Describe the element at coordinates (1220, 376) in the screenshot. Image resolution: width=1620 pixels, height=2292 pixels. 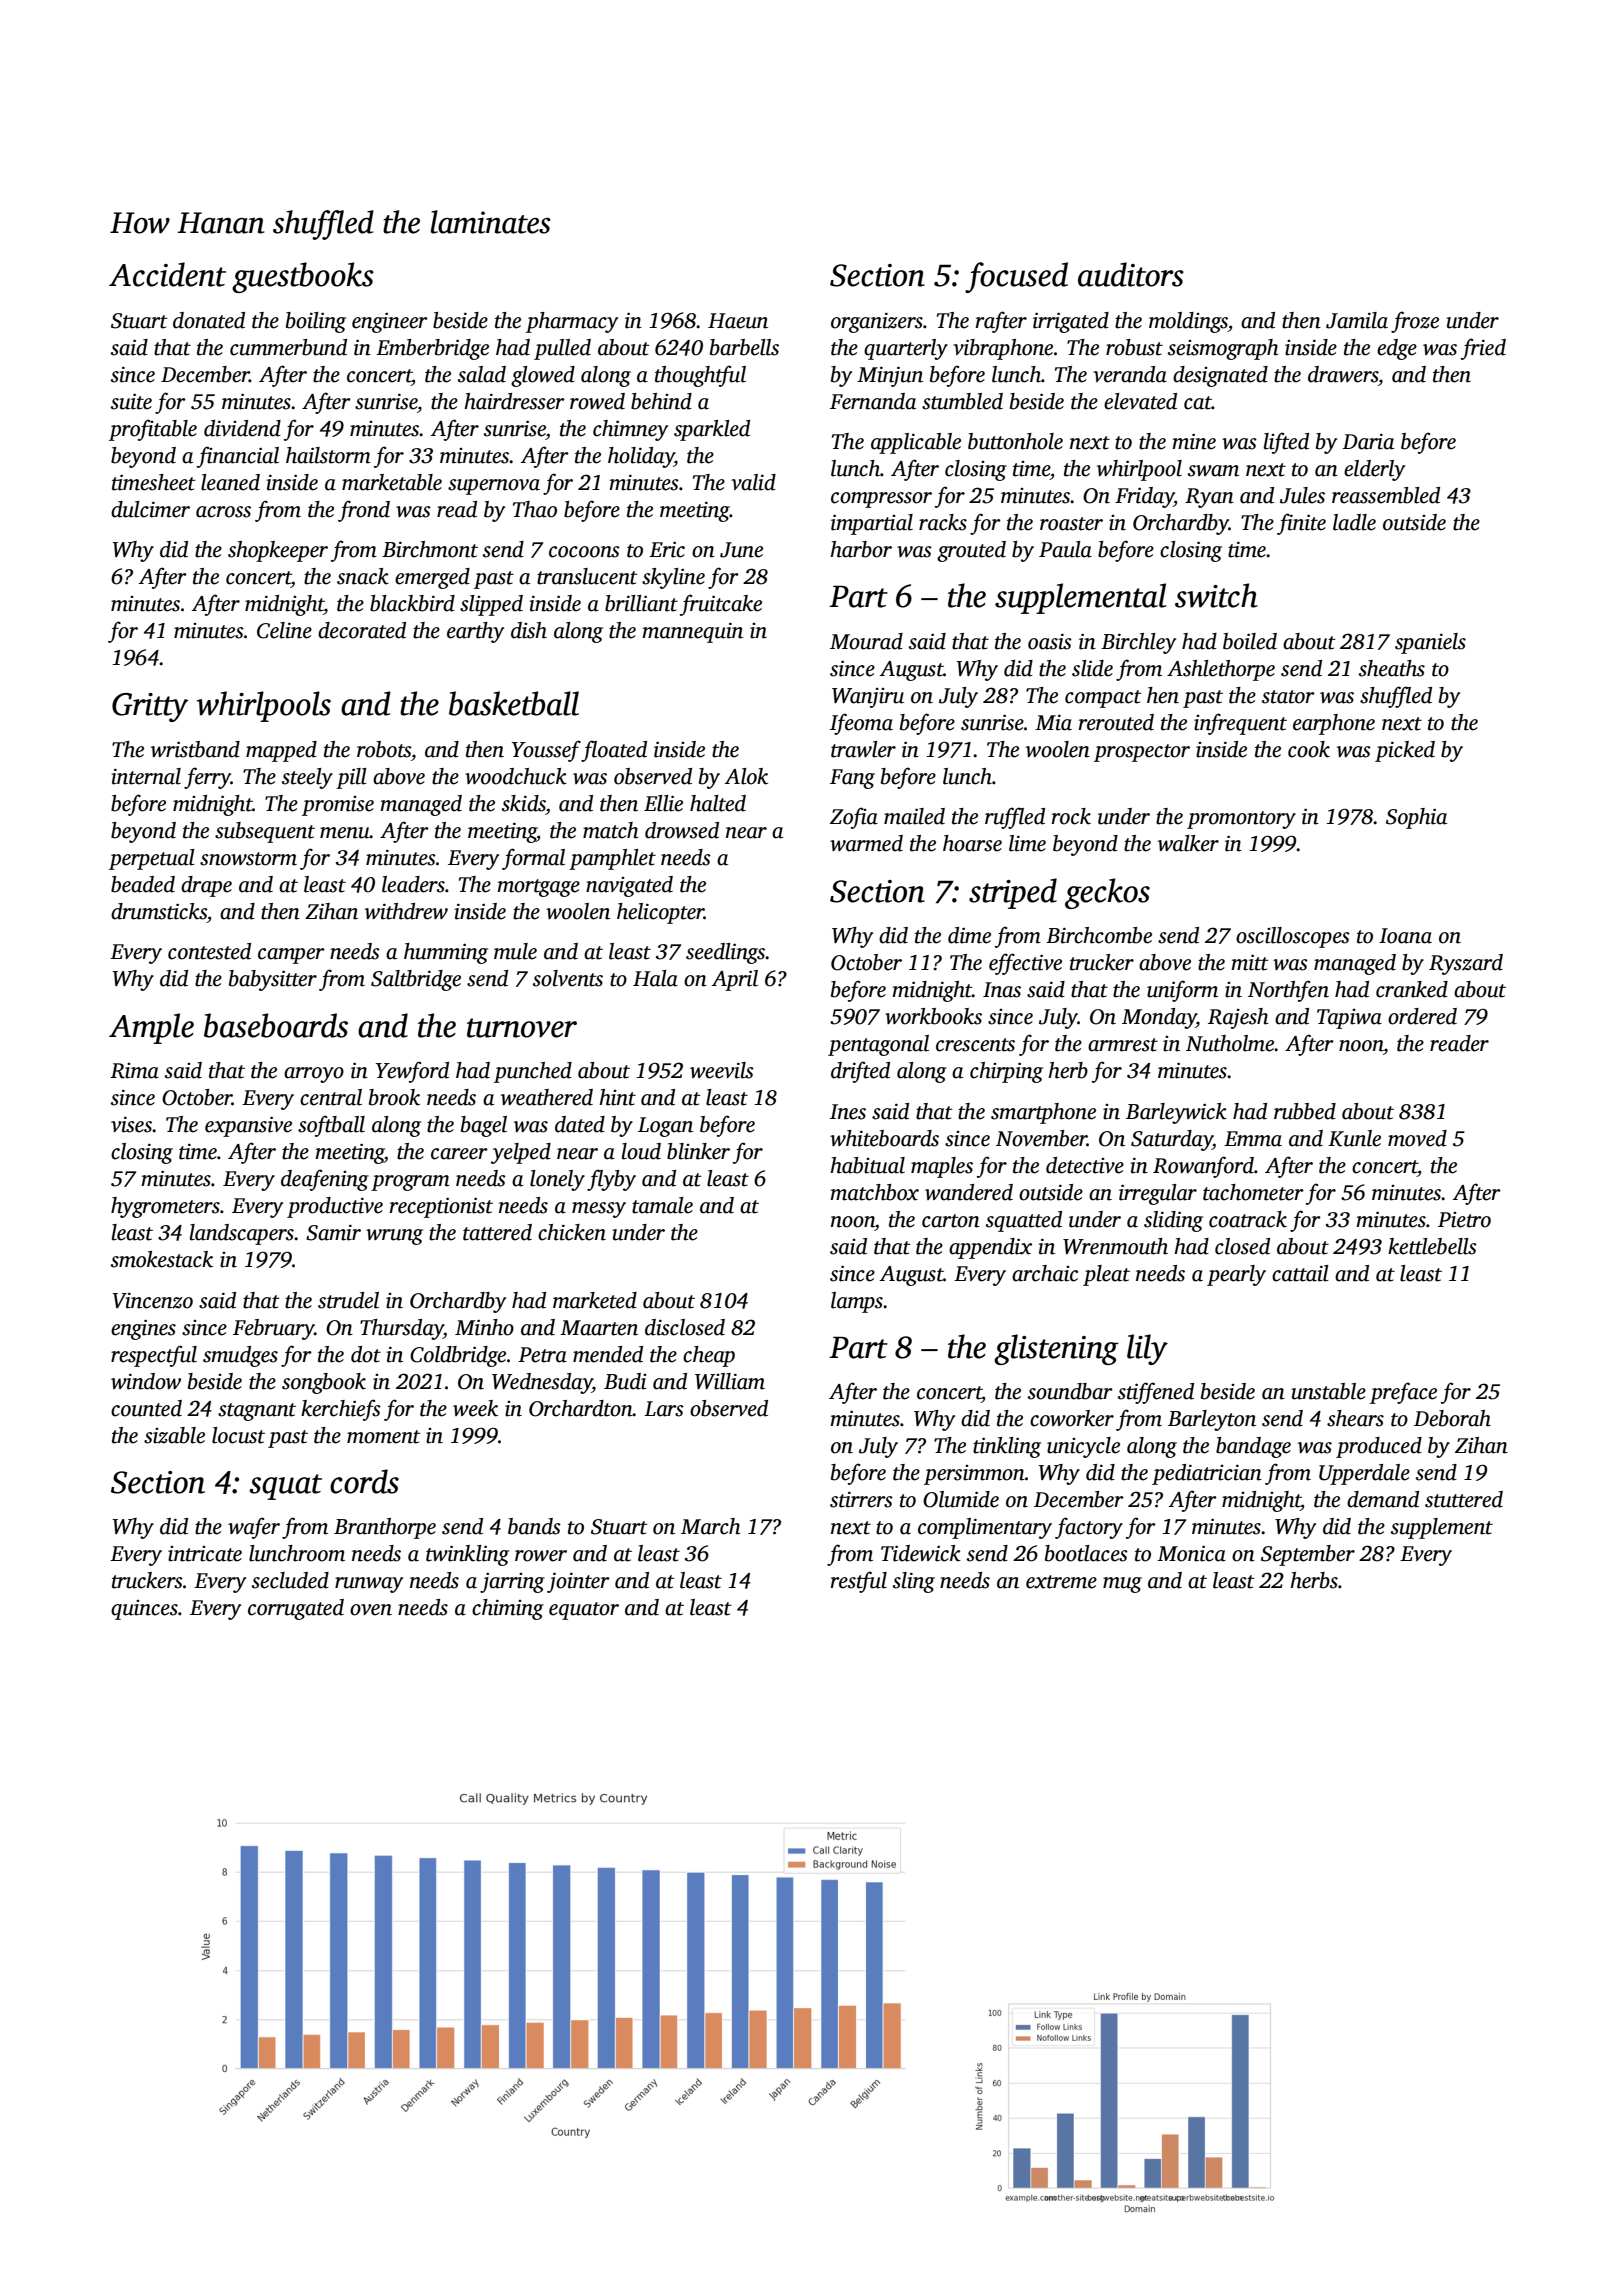
I see `designated` at that location.
